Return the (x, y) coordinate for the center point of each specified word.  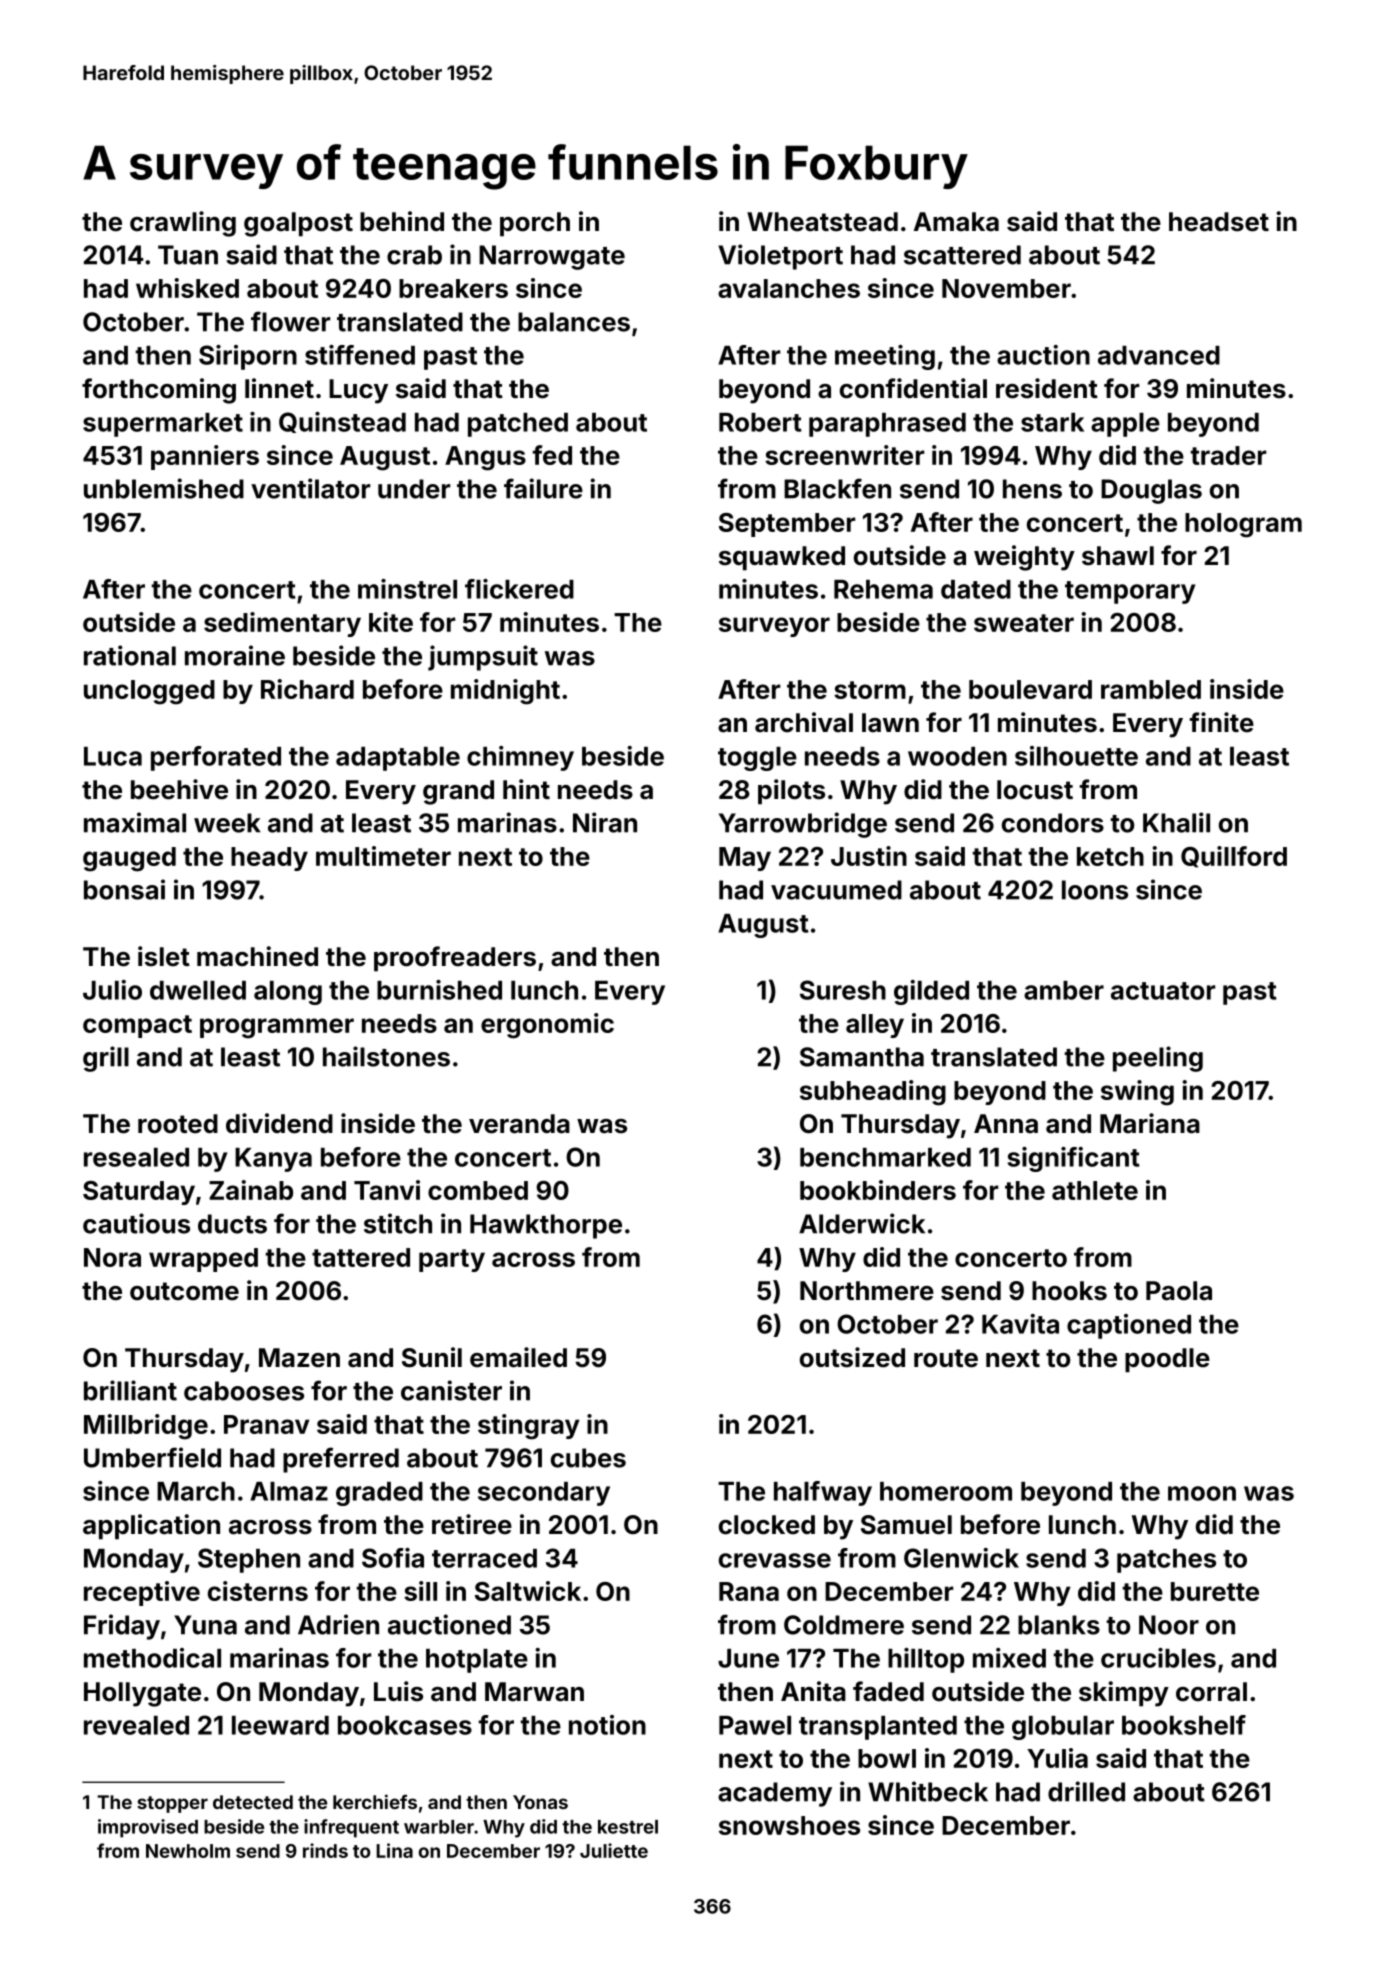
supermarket (163, 425)
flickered (519, 589)
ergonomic (547, 1026)
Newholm (188, 1851)
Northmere (867, 1291)
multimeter (383, 856)
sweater (1024, 623)
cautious (136, 1223)
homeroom (946, 1491)
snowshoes (789, 1825)
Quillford (1234, 857)
